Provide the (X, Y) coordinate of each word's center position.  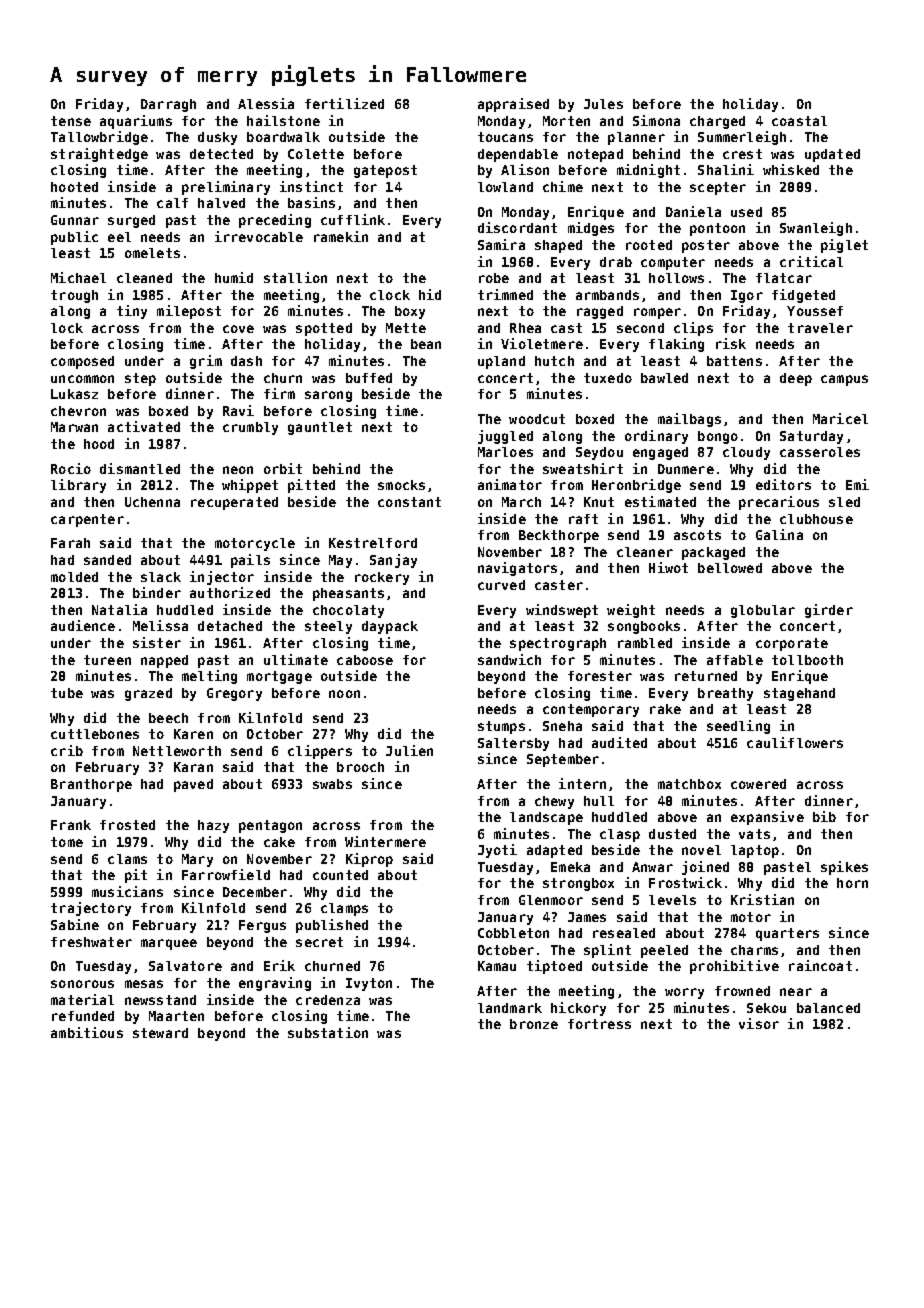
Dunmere (686, 469)
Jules (603, 104)
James (587, 917)
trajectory (91, 909)
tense (71, 121)
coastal (799, 121)
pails (250, 561)
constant (409, 502)
